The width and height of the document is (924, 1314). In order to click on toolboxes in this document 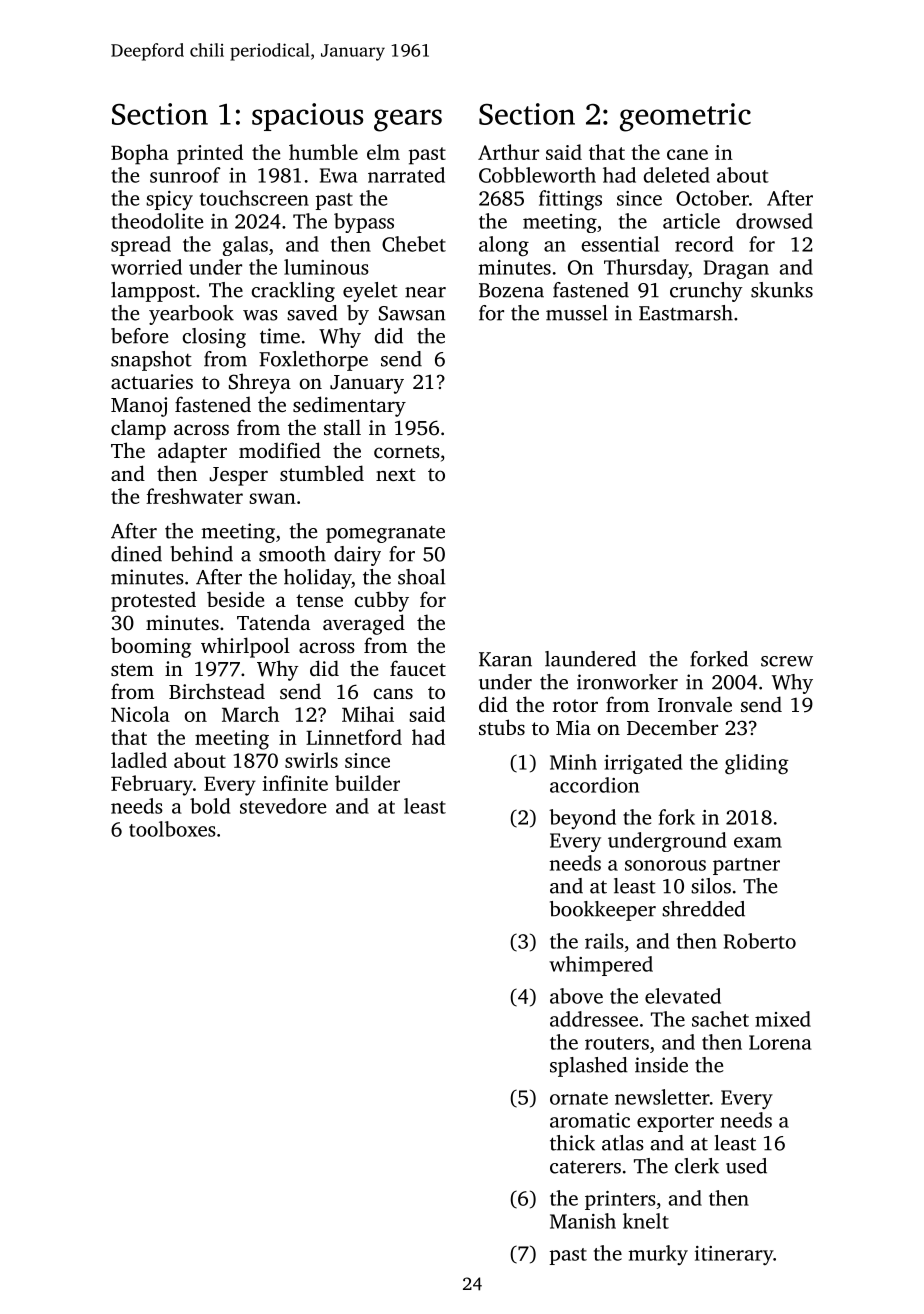, I will do `click(172, 829)`.
